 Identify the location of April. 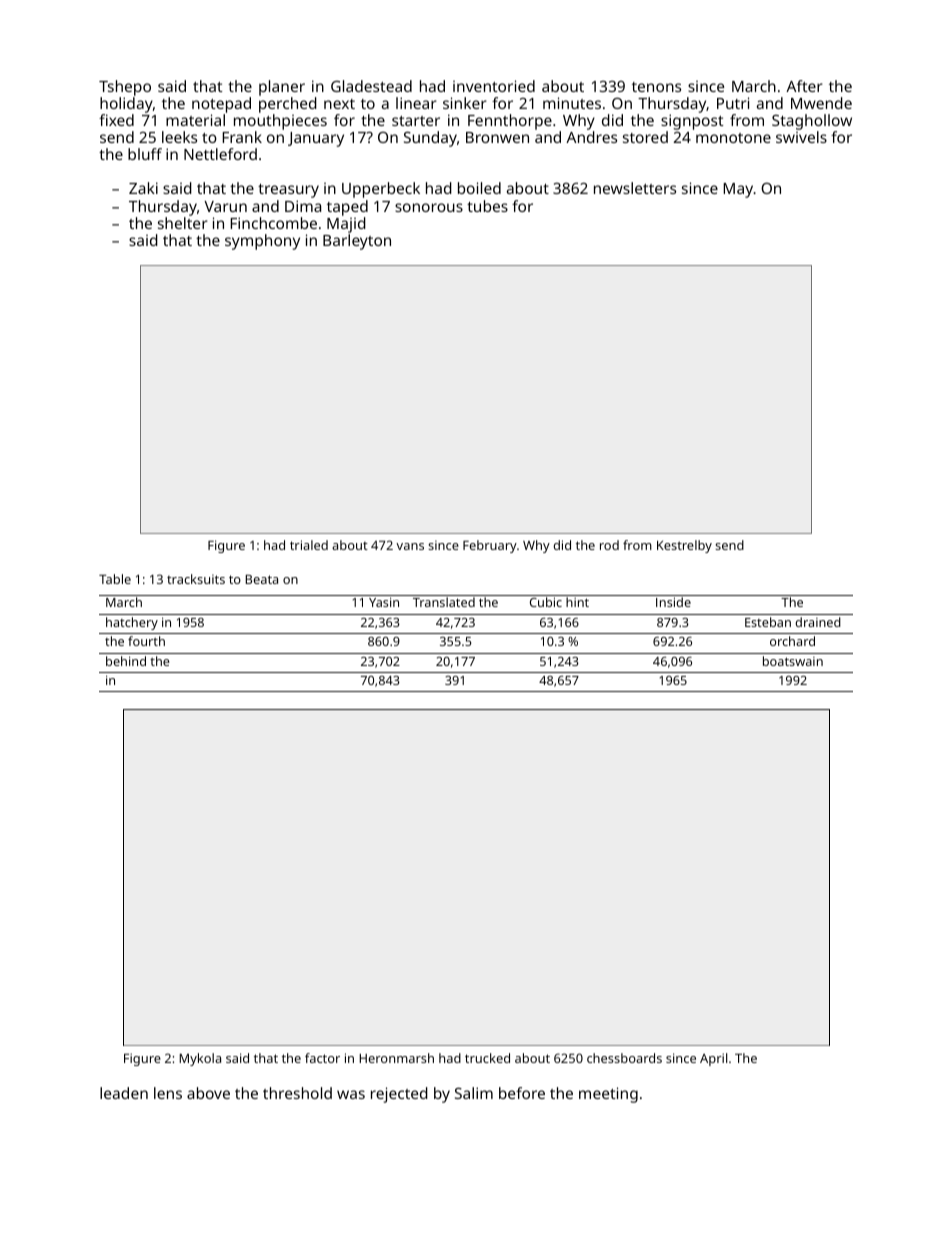
(713, 1059).
